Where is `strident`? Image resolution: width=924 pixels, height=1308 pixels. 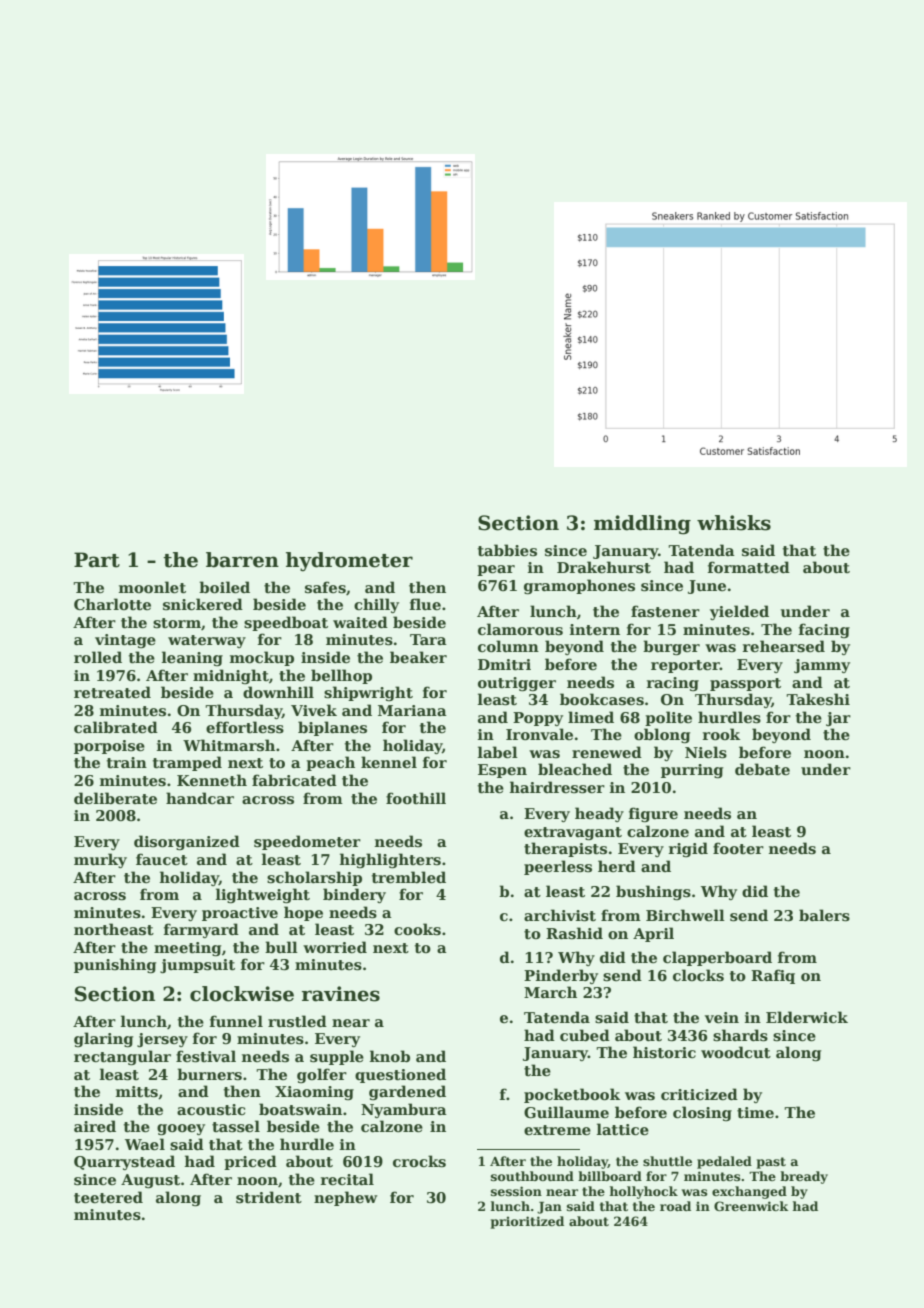 strident is located at coordinates (269, 1197).
